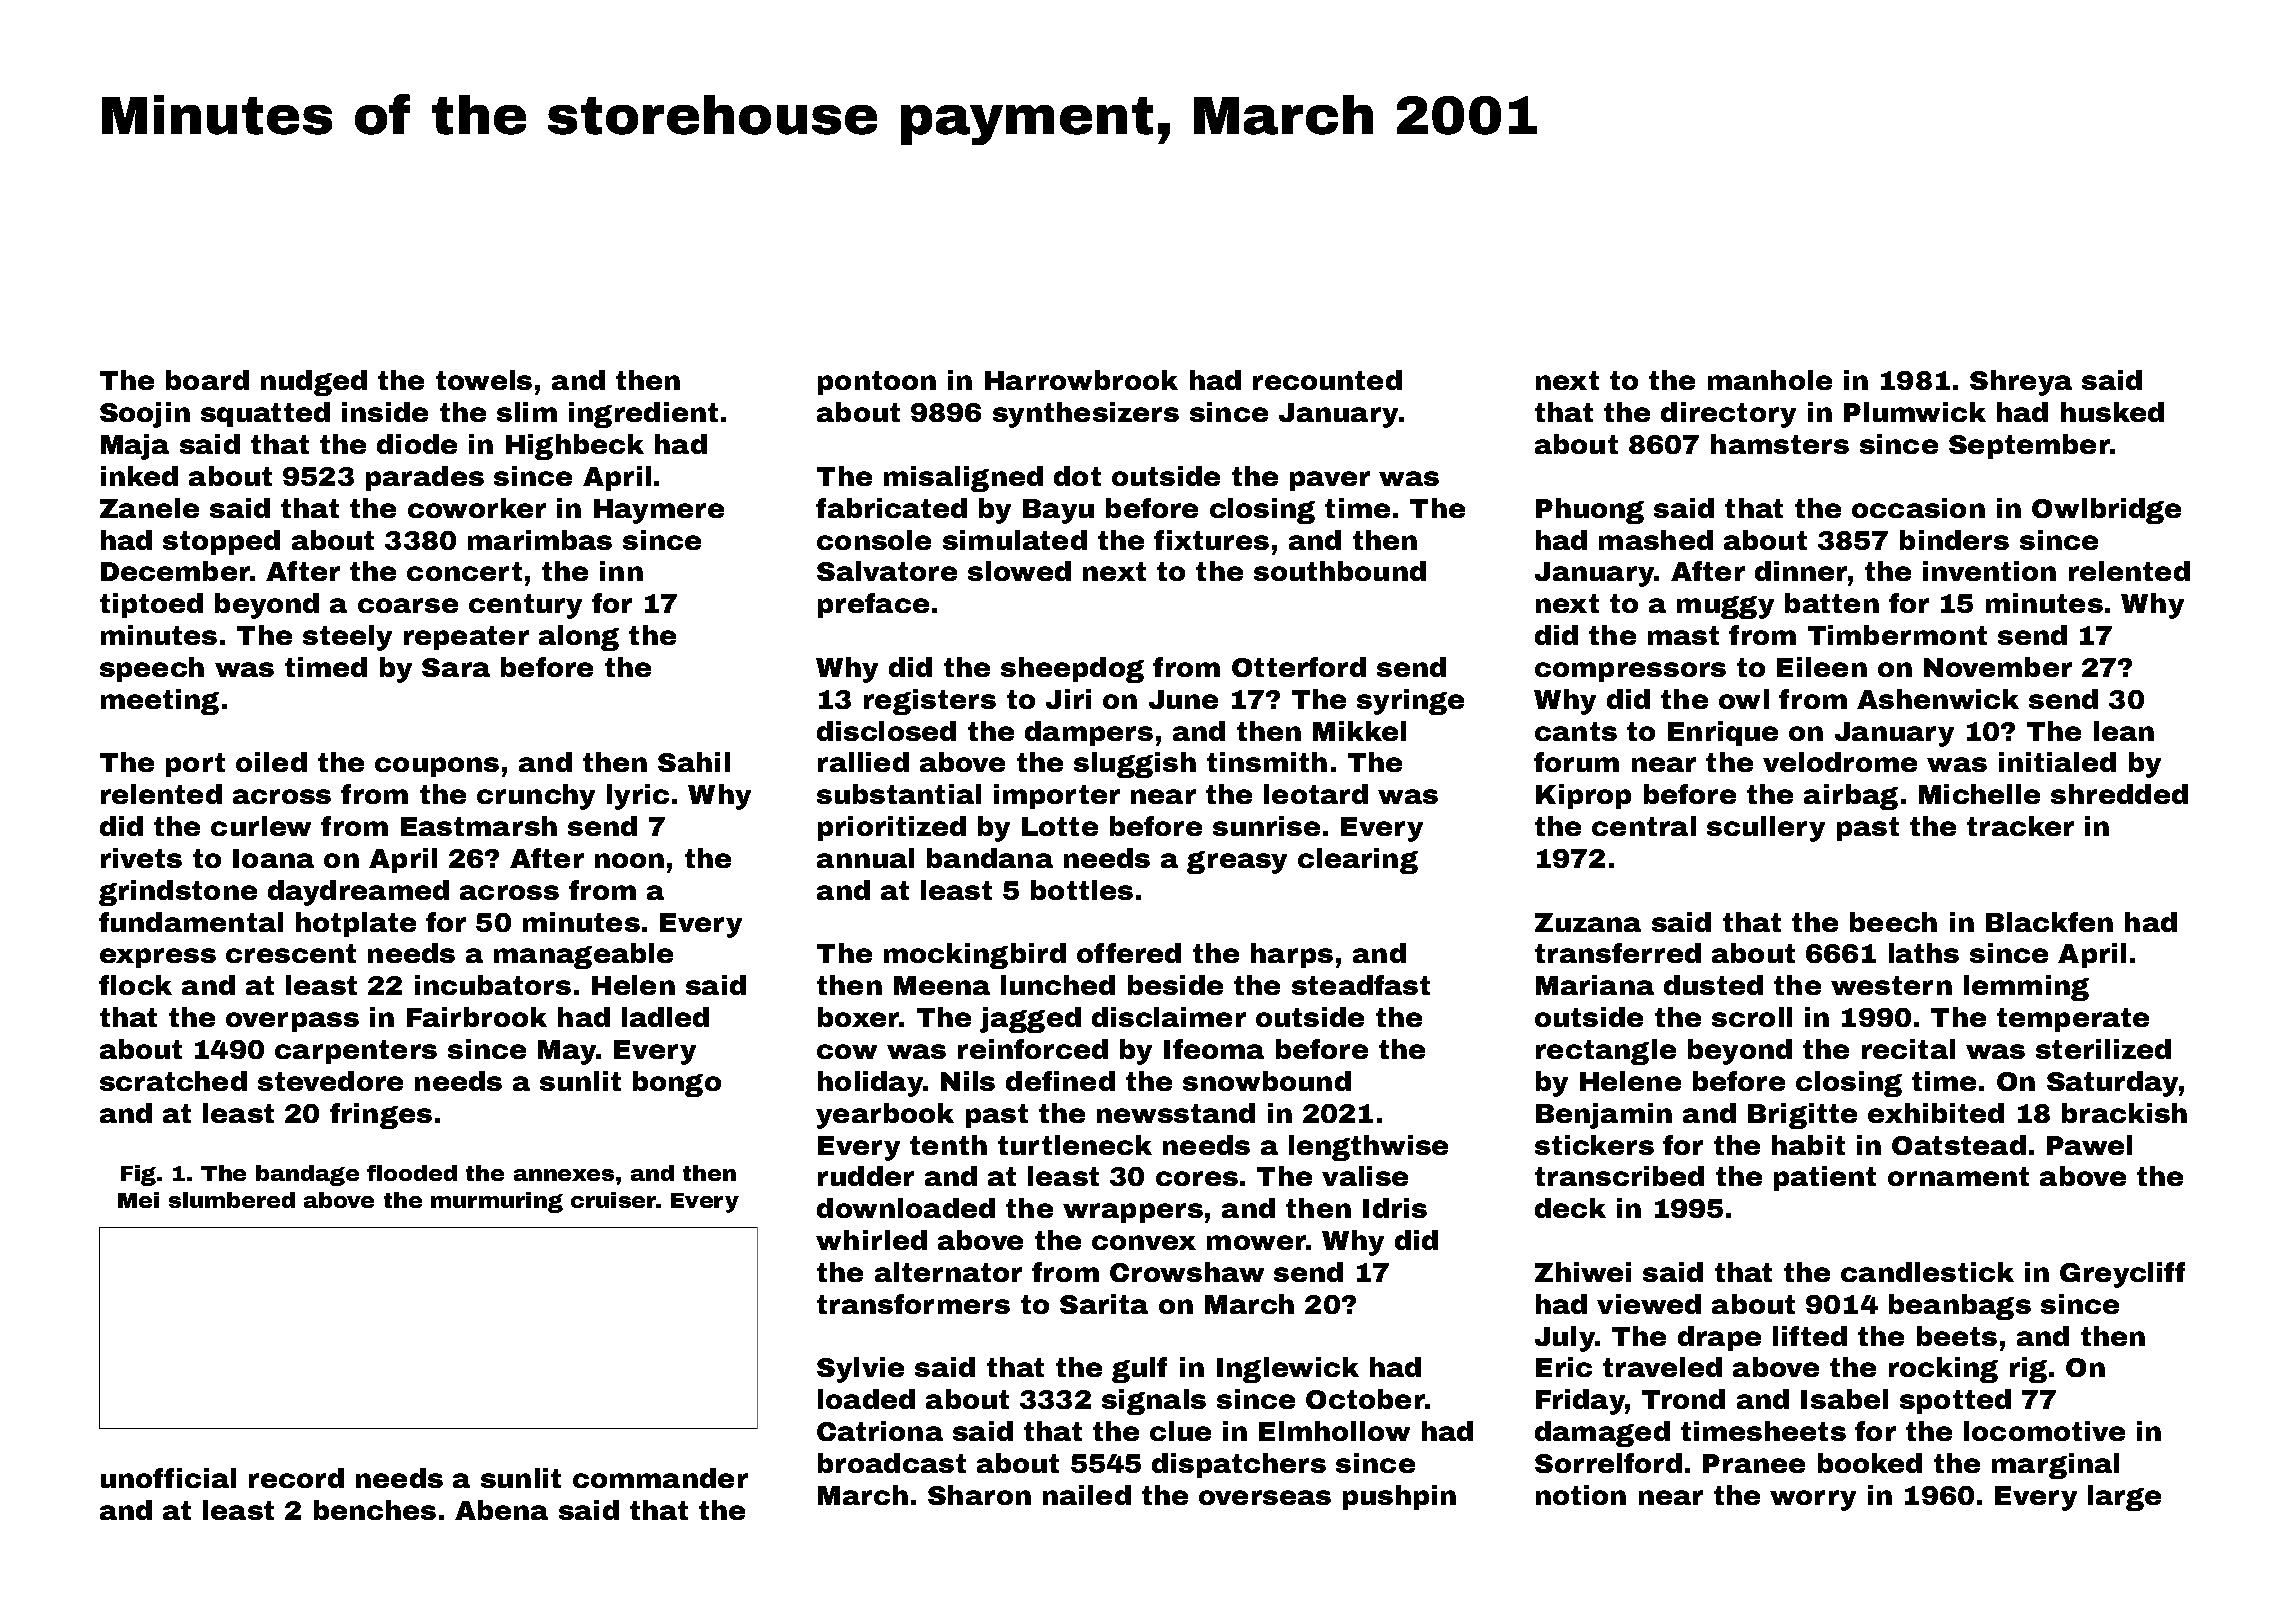 The image size is (2292, 1620). What do you see at coordinates (2049, 922) in the screenshot?
I see `Blackfen` at bounding box center [2049, 922].
